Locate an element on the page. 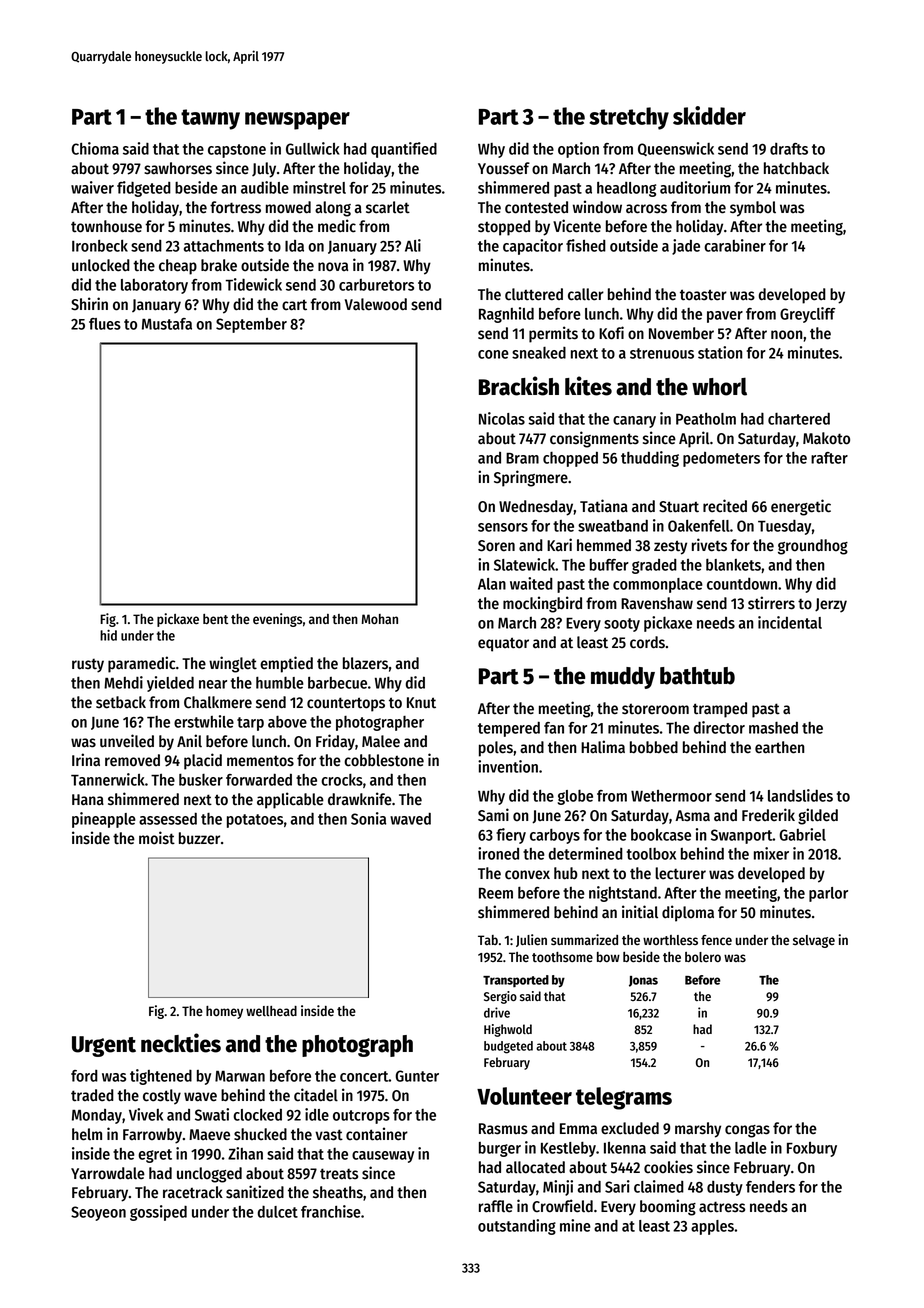 Image resolution: width=924 pixels, height=1308 pixels. skidder is located at coordinates (709, 115).
